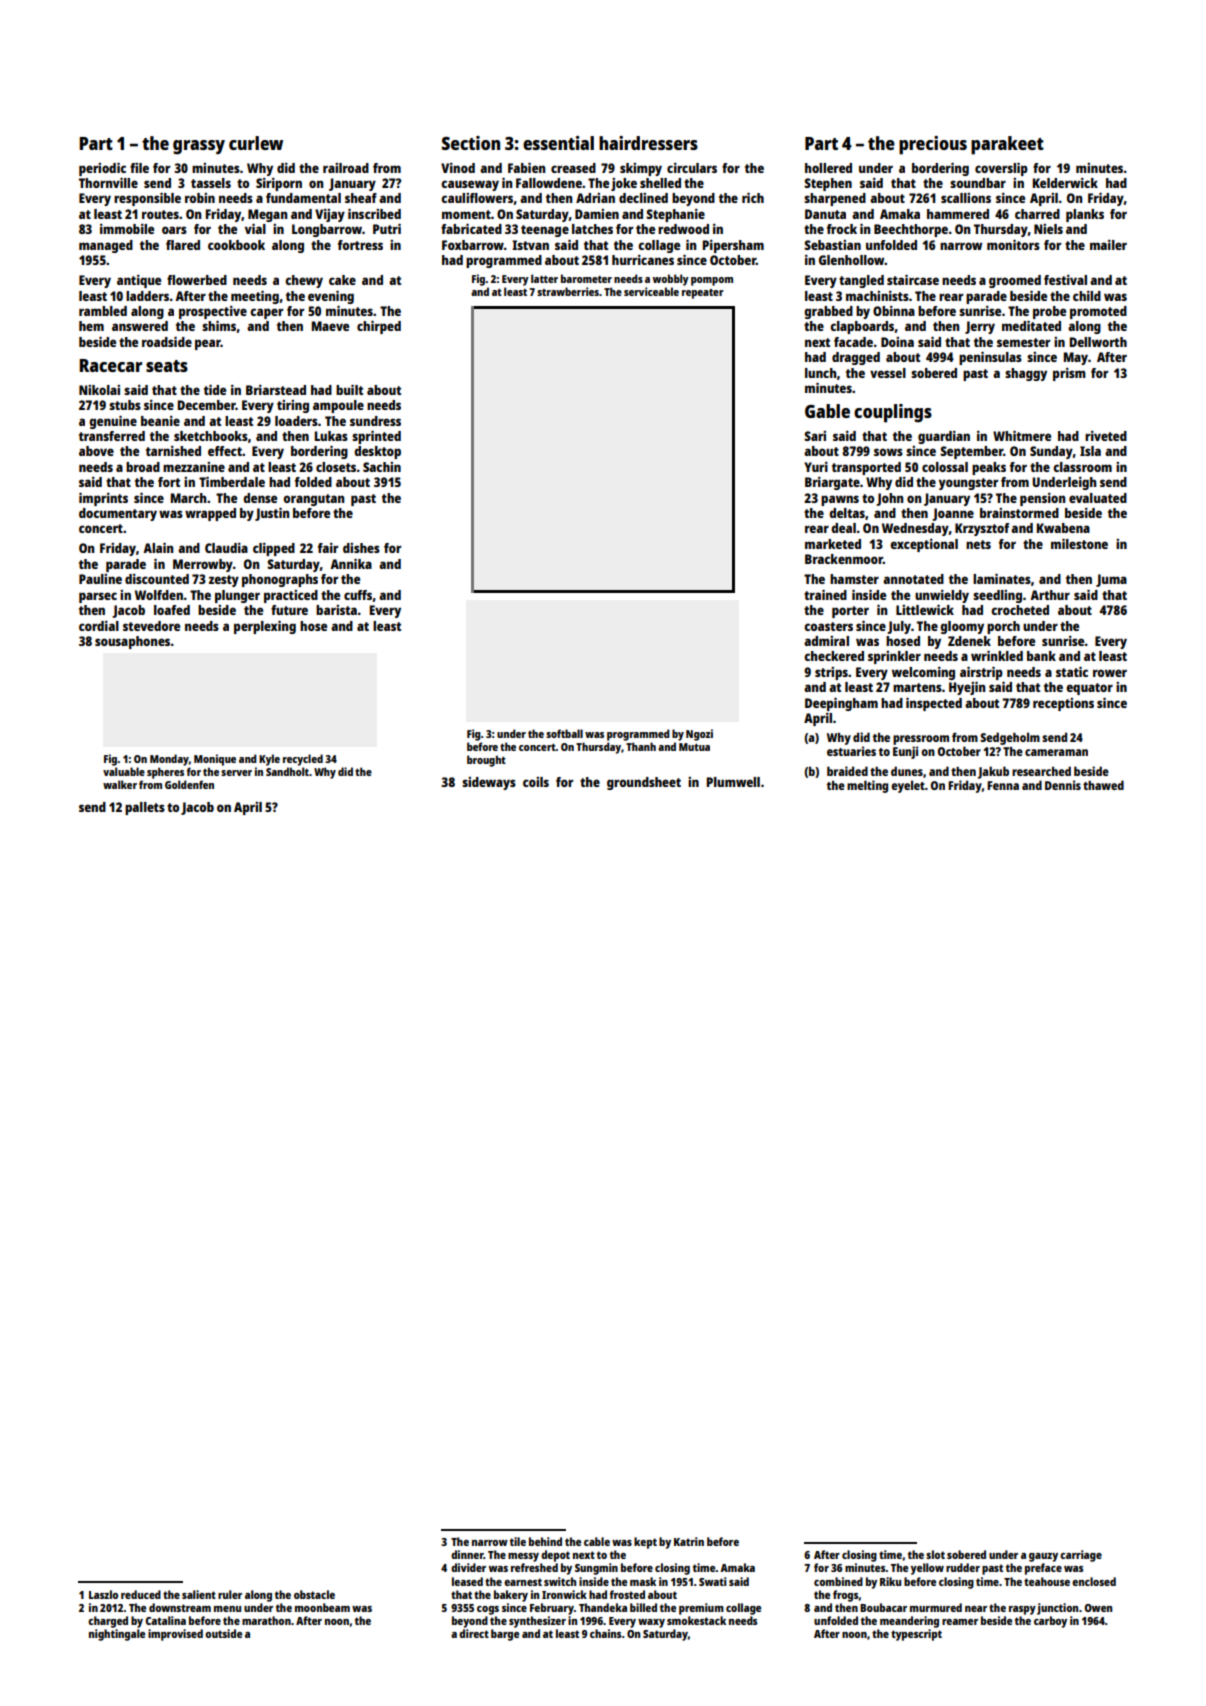  What do you see at coordinates (117, 1635) in the screenshot?
I see `nightingale` at bounding box center [117, 1635].
